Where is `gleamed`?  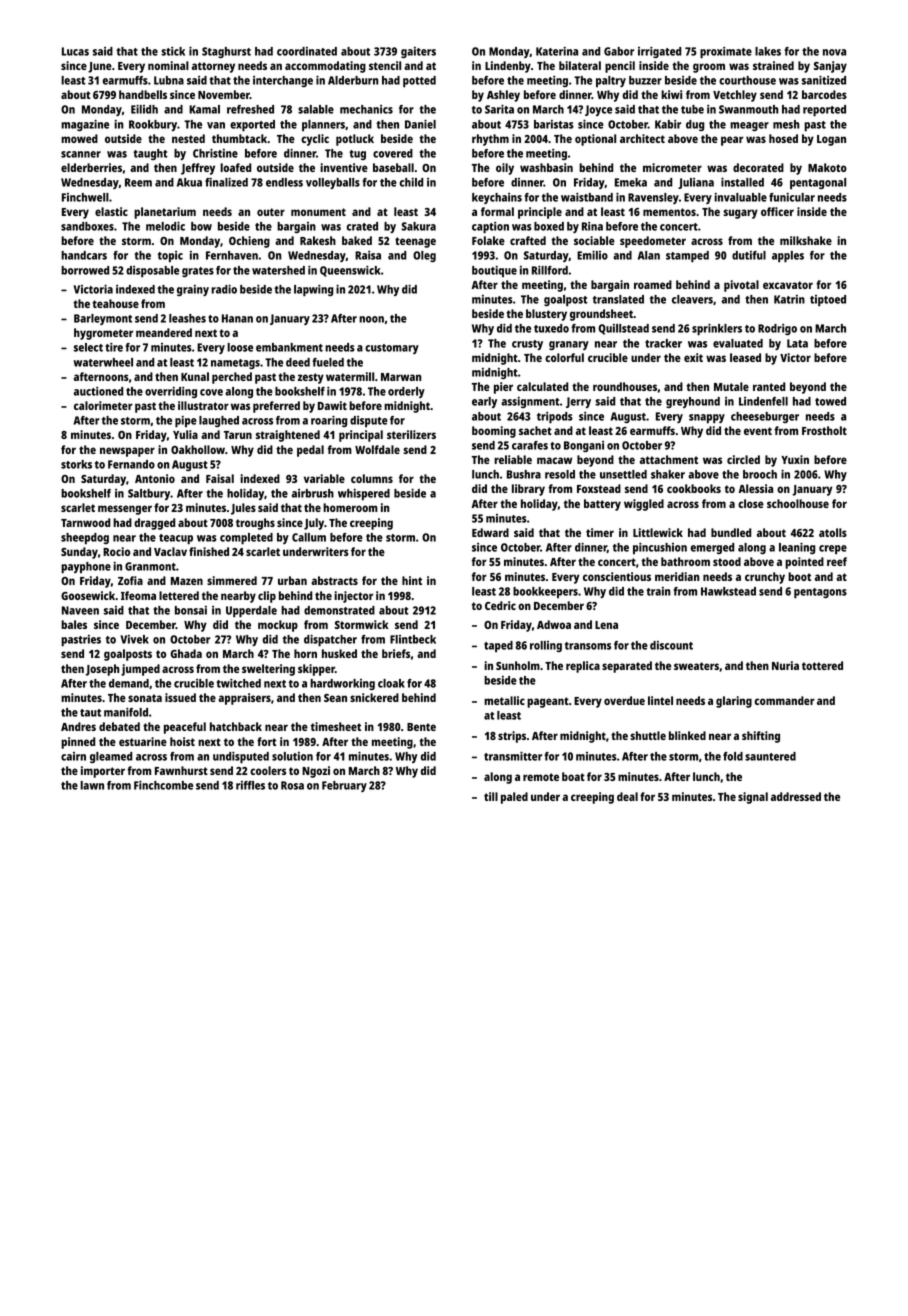
gleamed is located at coordinates (111, 757).
